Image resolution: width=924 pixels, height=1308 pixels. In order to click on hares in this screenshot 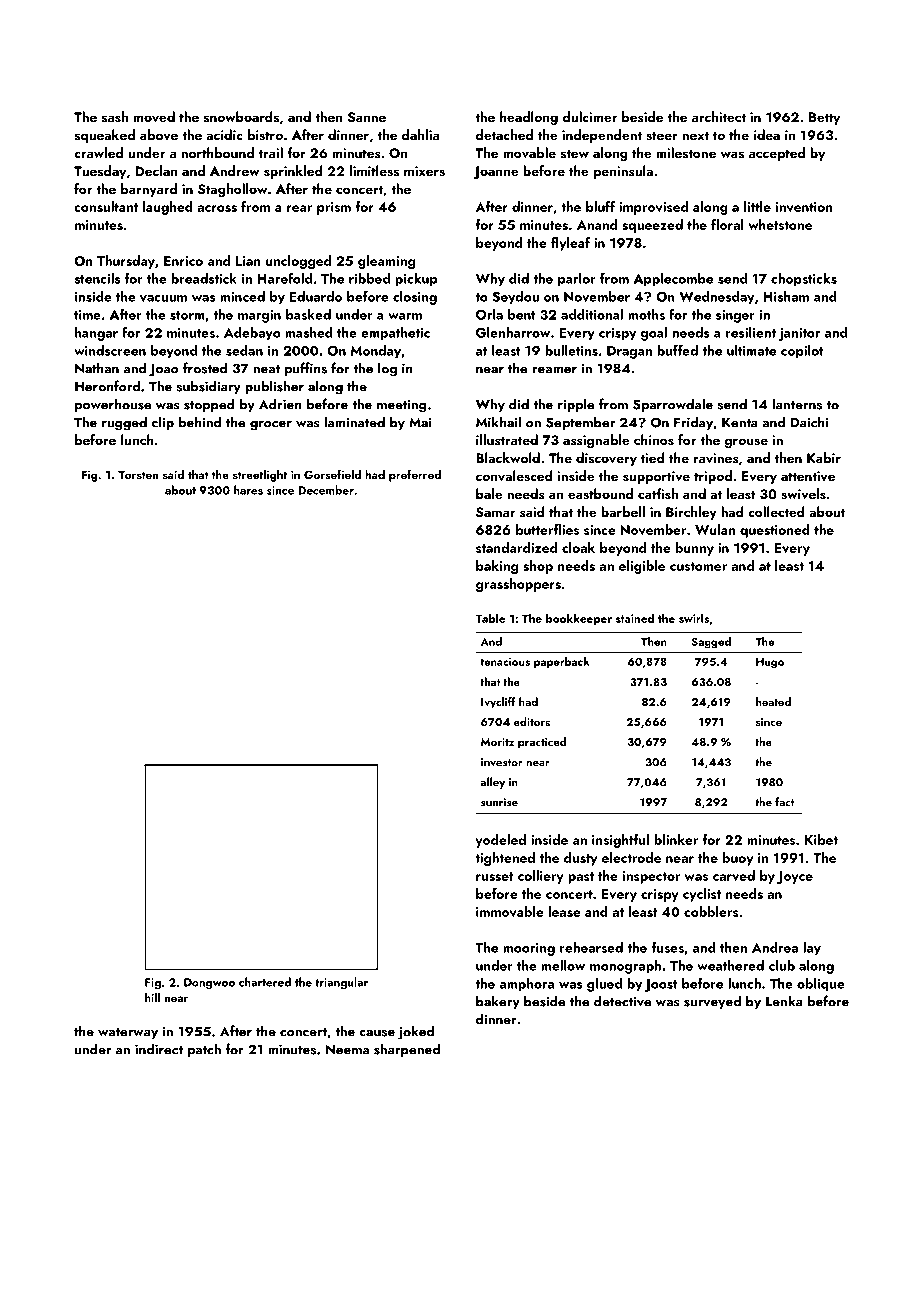, I will do `click(248, 490)`.
